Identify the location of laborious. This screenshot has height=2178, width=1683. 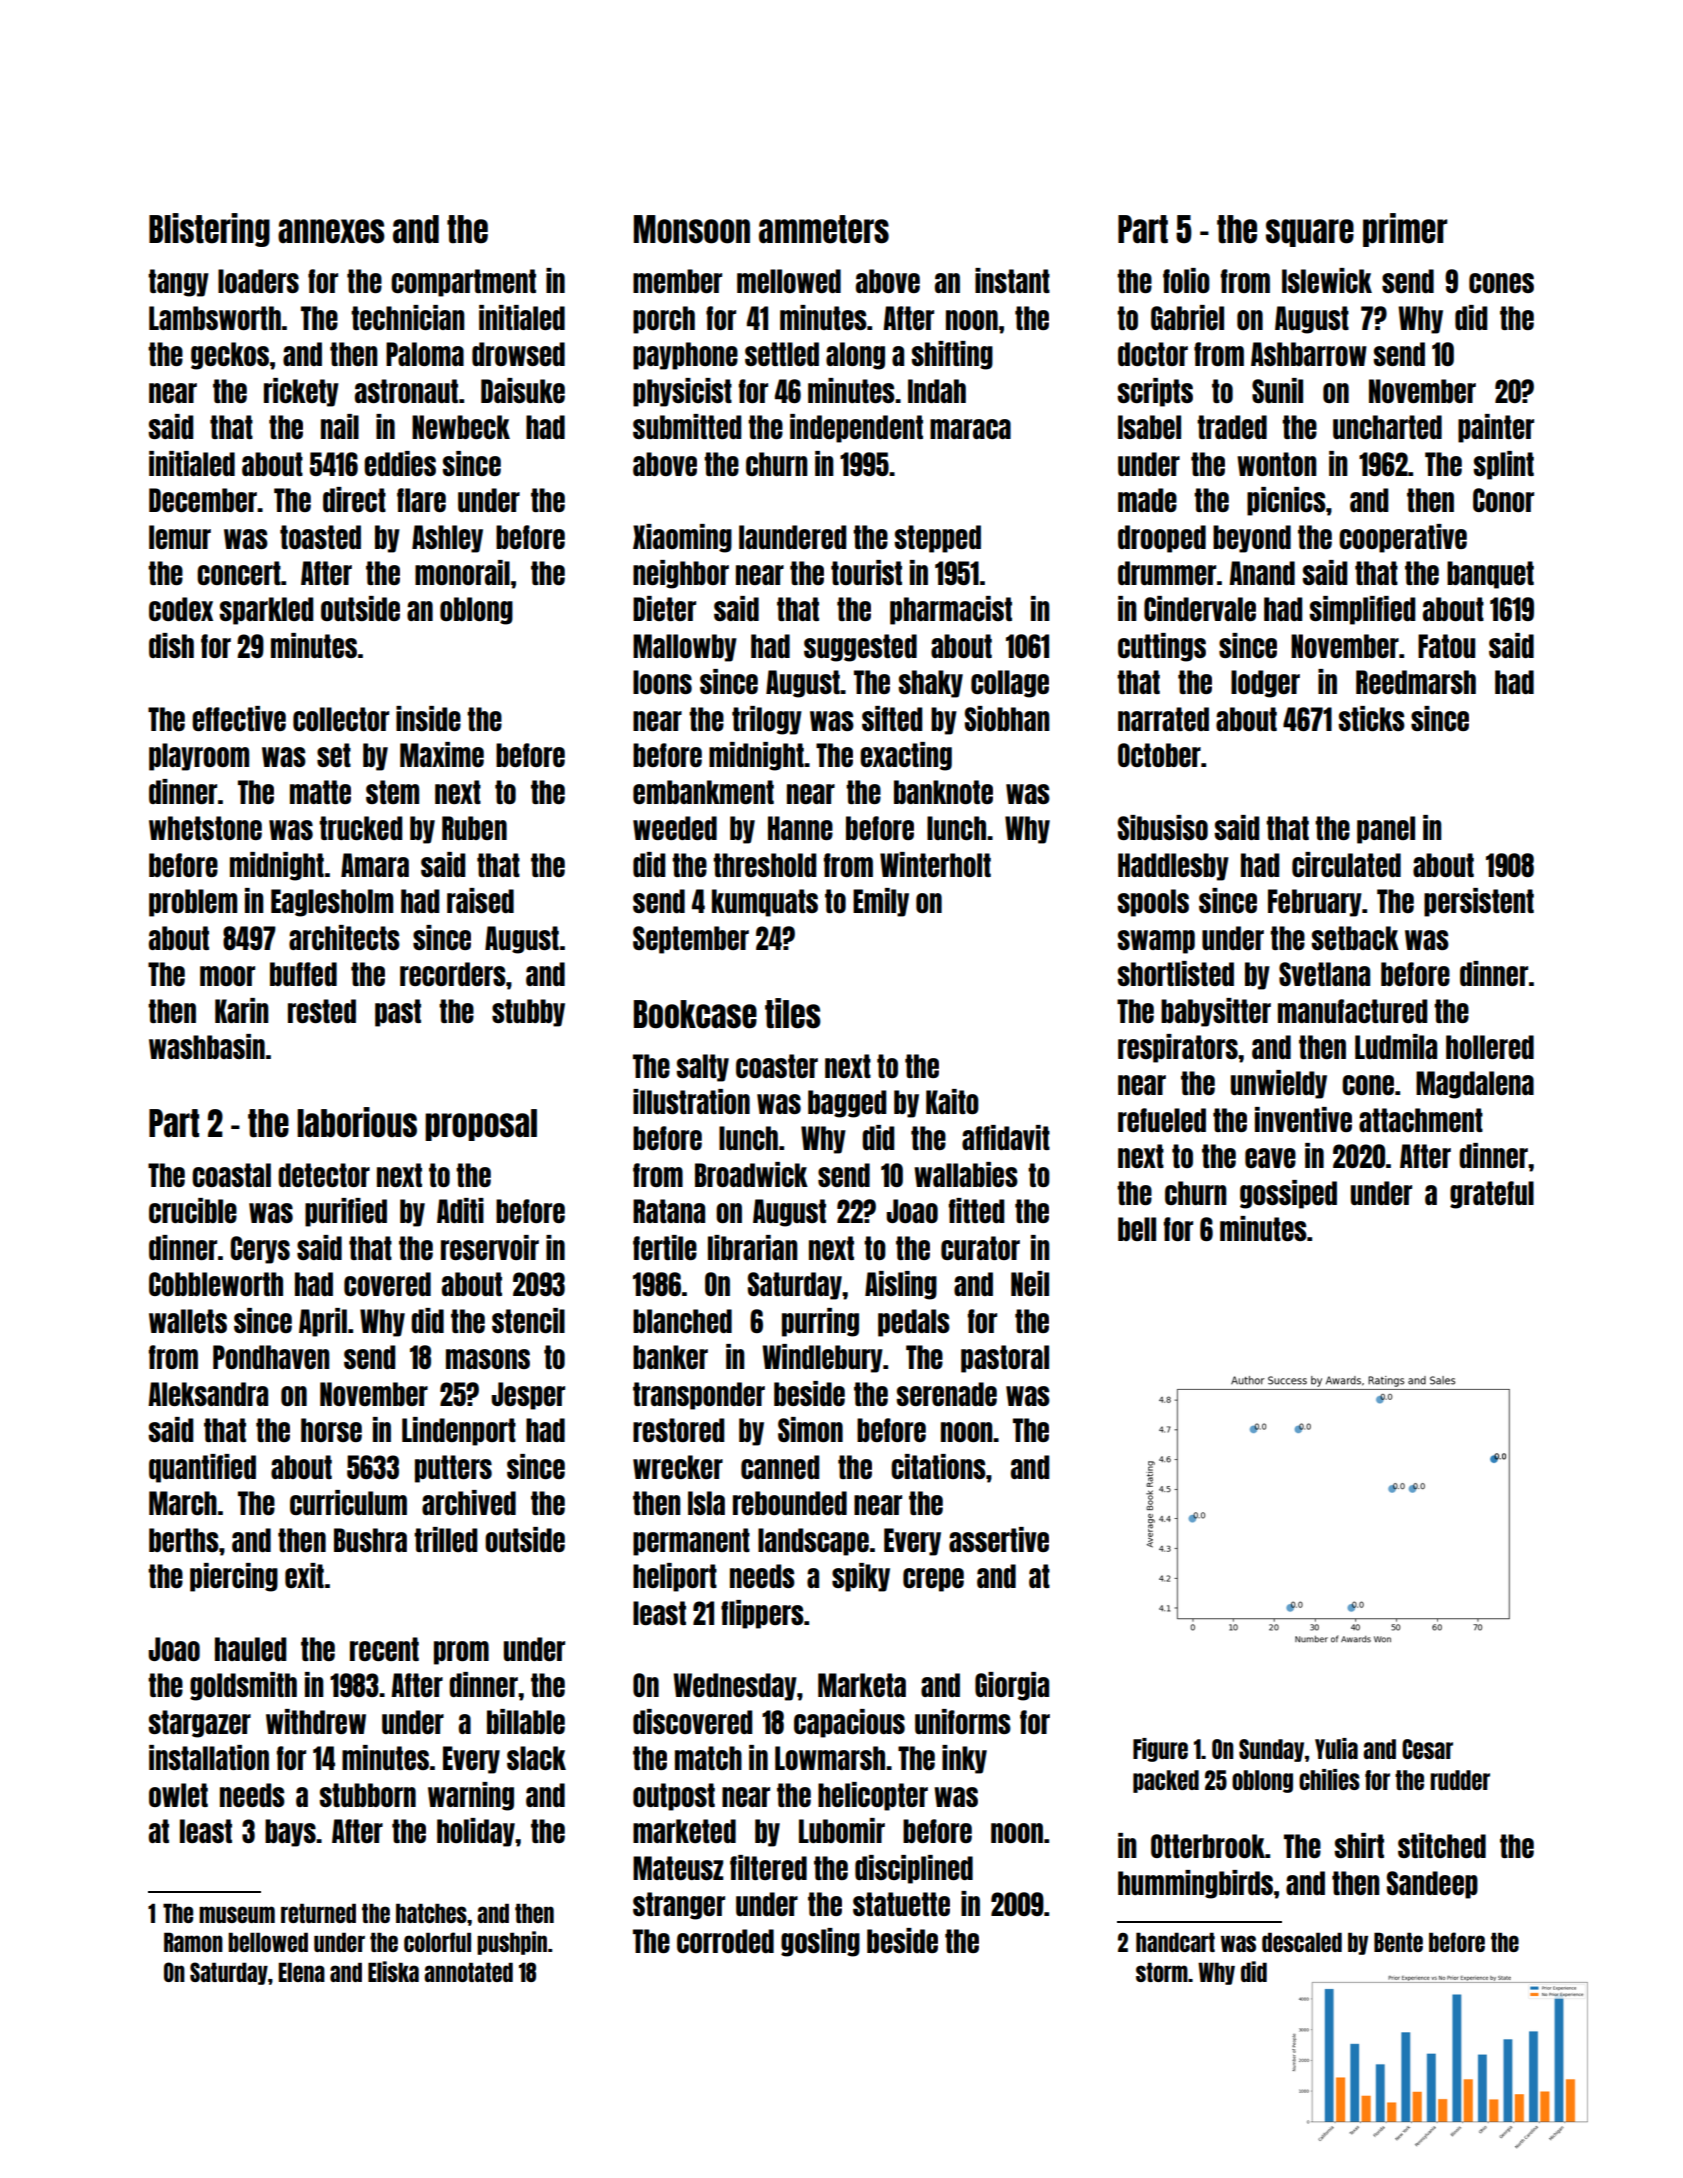
(357, 1122).
